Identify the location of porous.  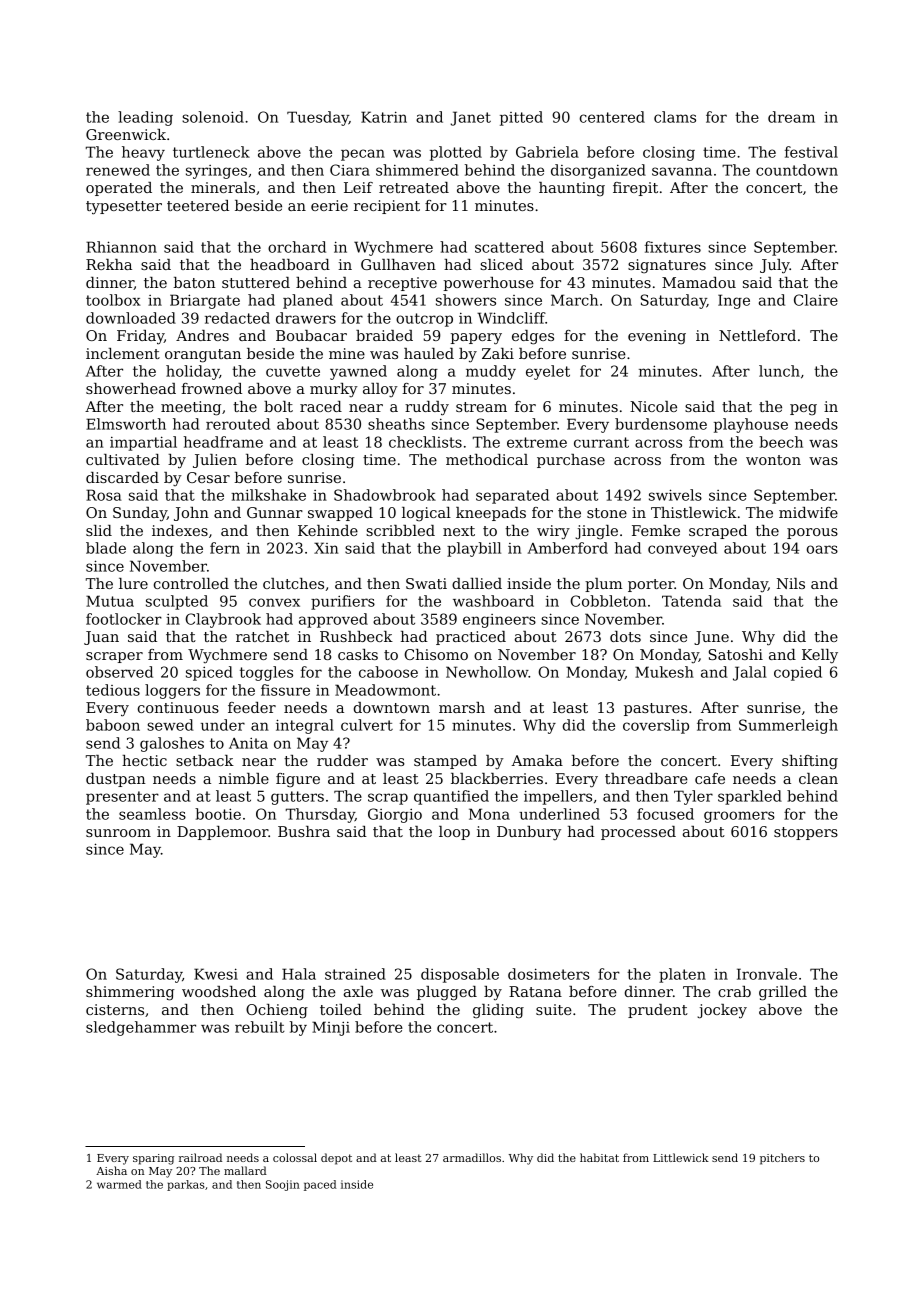
(812, 533).
